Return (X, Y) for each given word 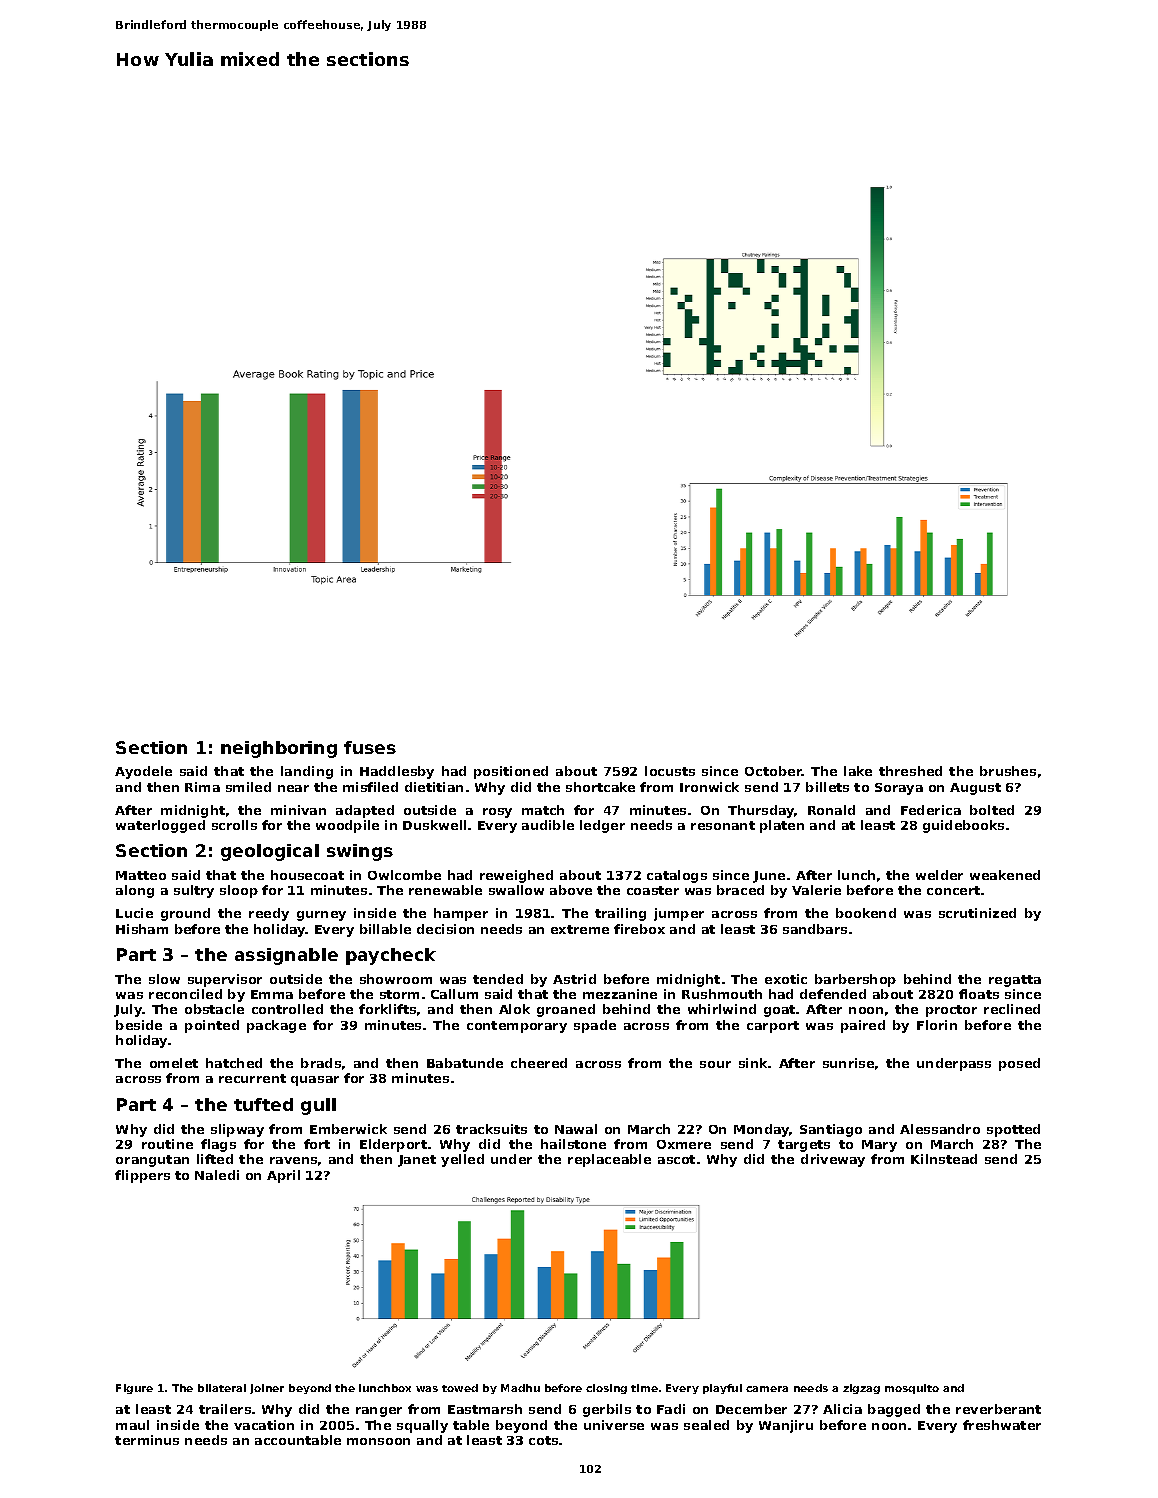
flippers (142, 1176)
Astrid (574, 979)
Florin (937, 1025)
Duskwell (434, 825)
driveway (833, 1160)
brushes (1008, 771)
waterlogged (160, 826)
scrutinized (977, 913)
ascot (676, 1159)
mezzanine (620, 994)
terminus (147, 1440)
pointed (212, 1026)
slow (164, 979)
